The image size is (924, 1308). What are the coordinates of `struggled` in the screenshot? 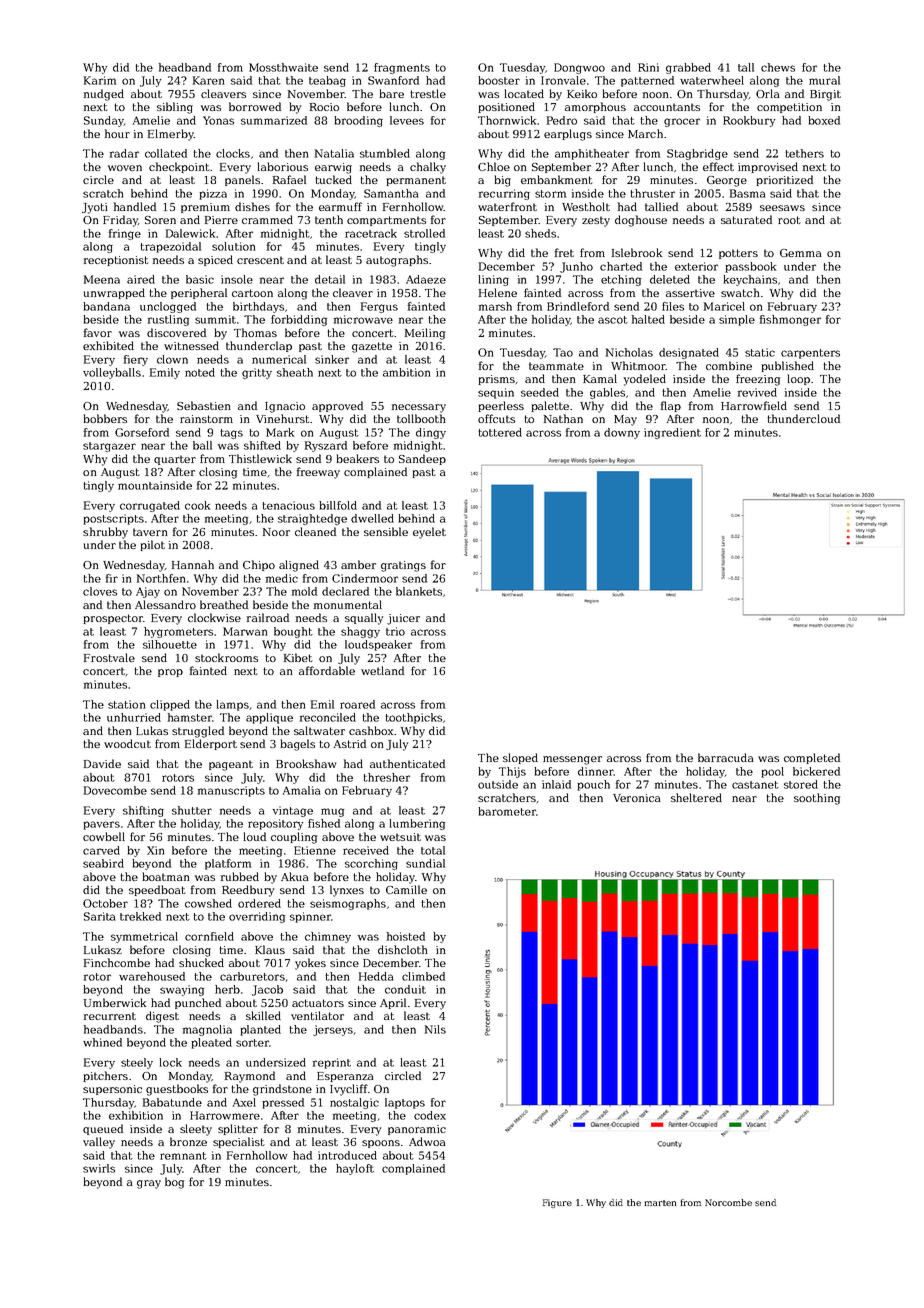 It's located at (198, 732).
